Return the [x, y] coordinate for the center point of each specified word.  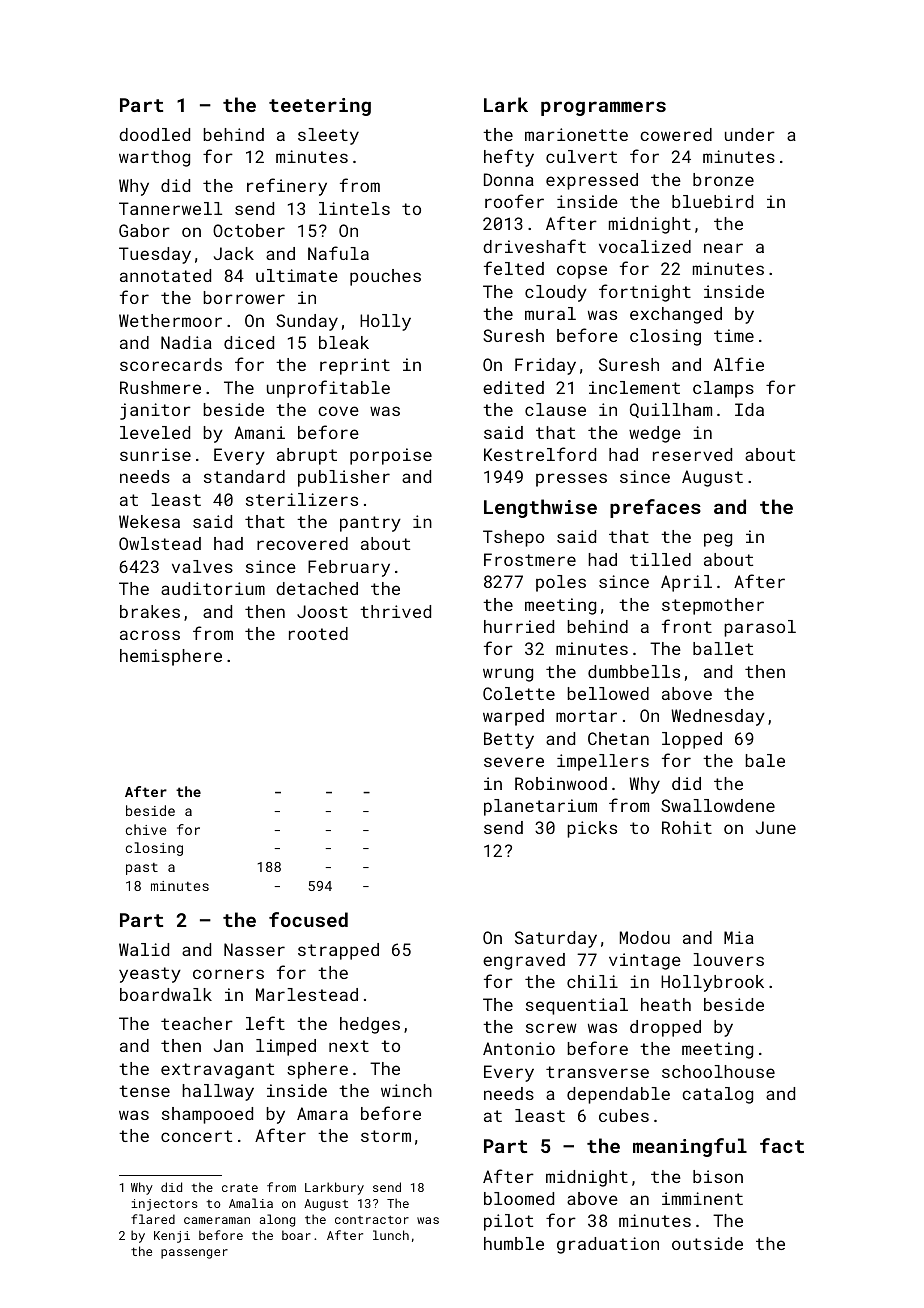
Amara [322, 1113]
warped [513, 717]
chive [146, 829]
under [750, 134]
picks [592, 829]
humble [514, 1243]
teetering [320, 107]
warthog [154, 158]
